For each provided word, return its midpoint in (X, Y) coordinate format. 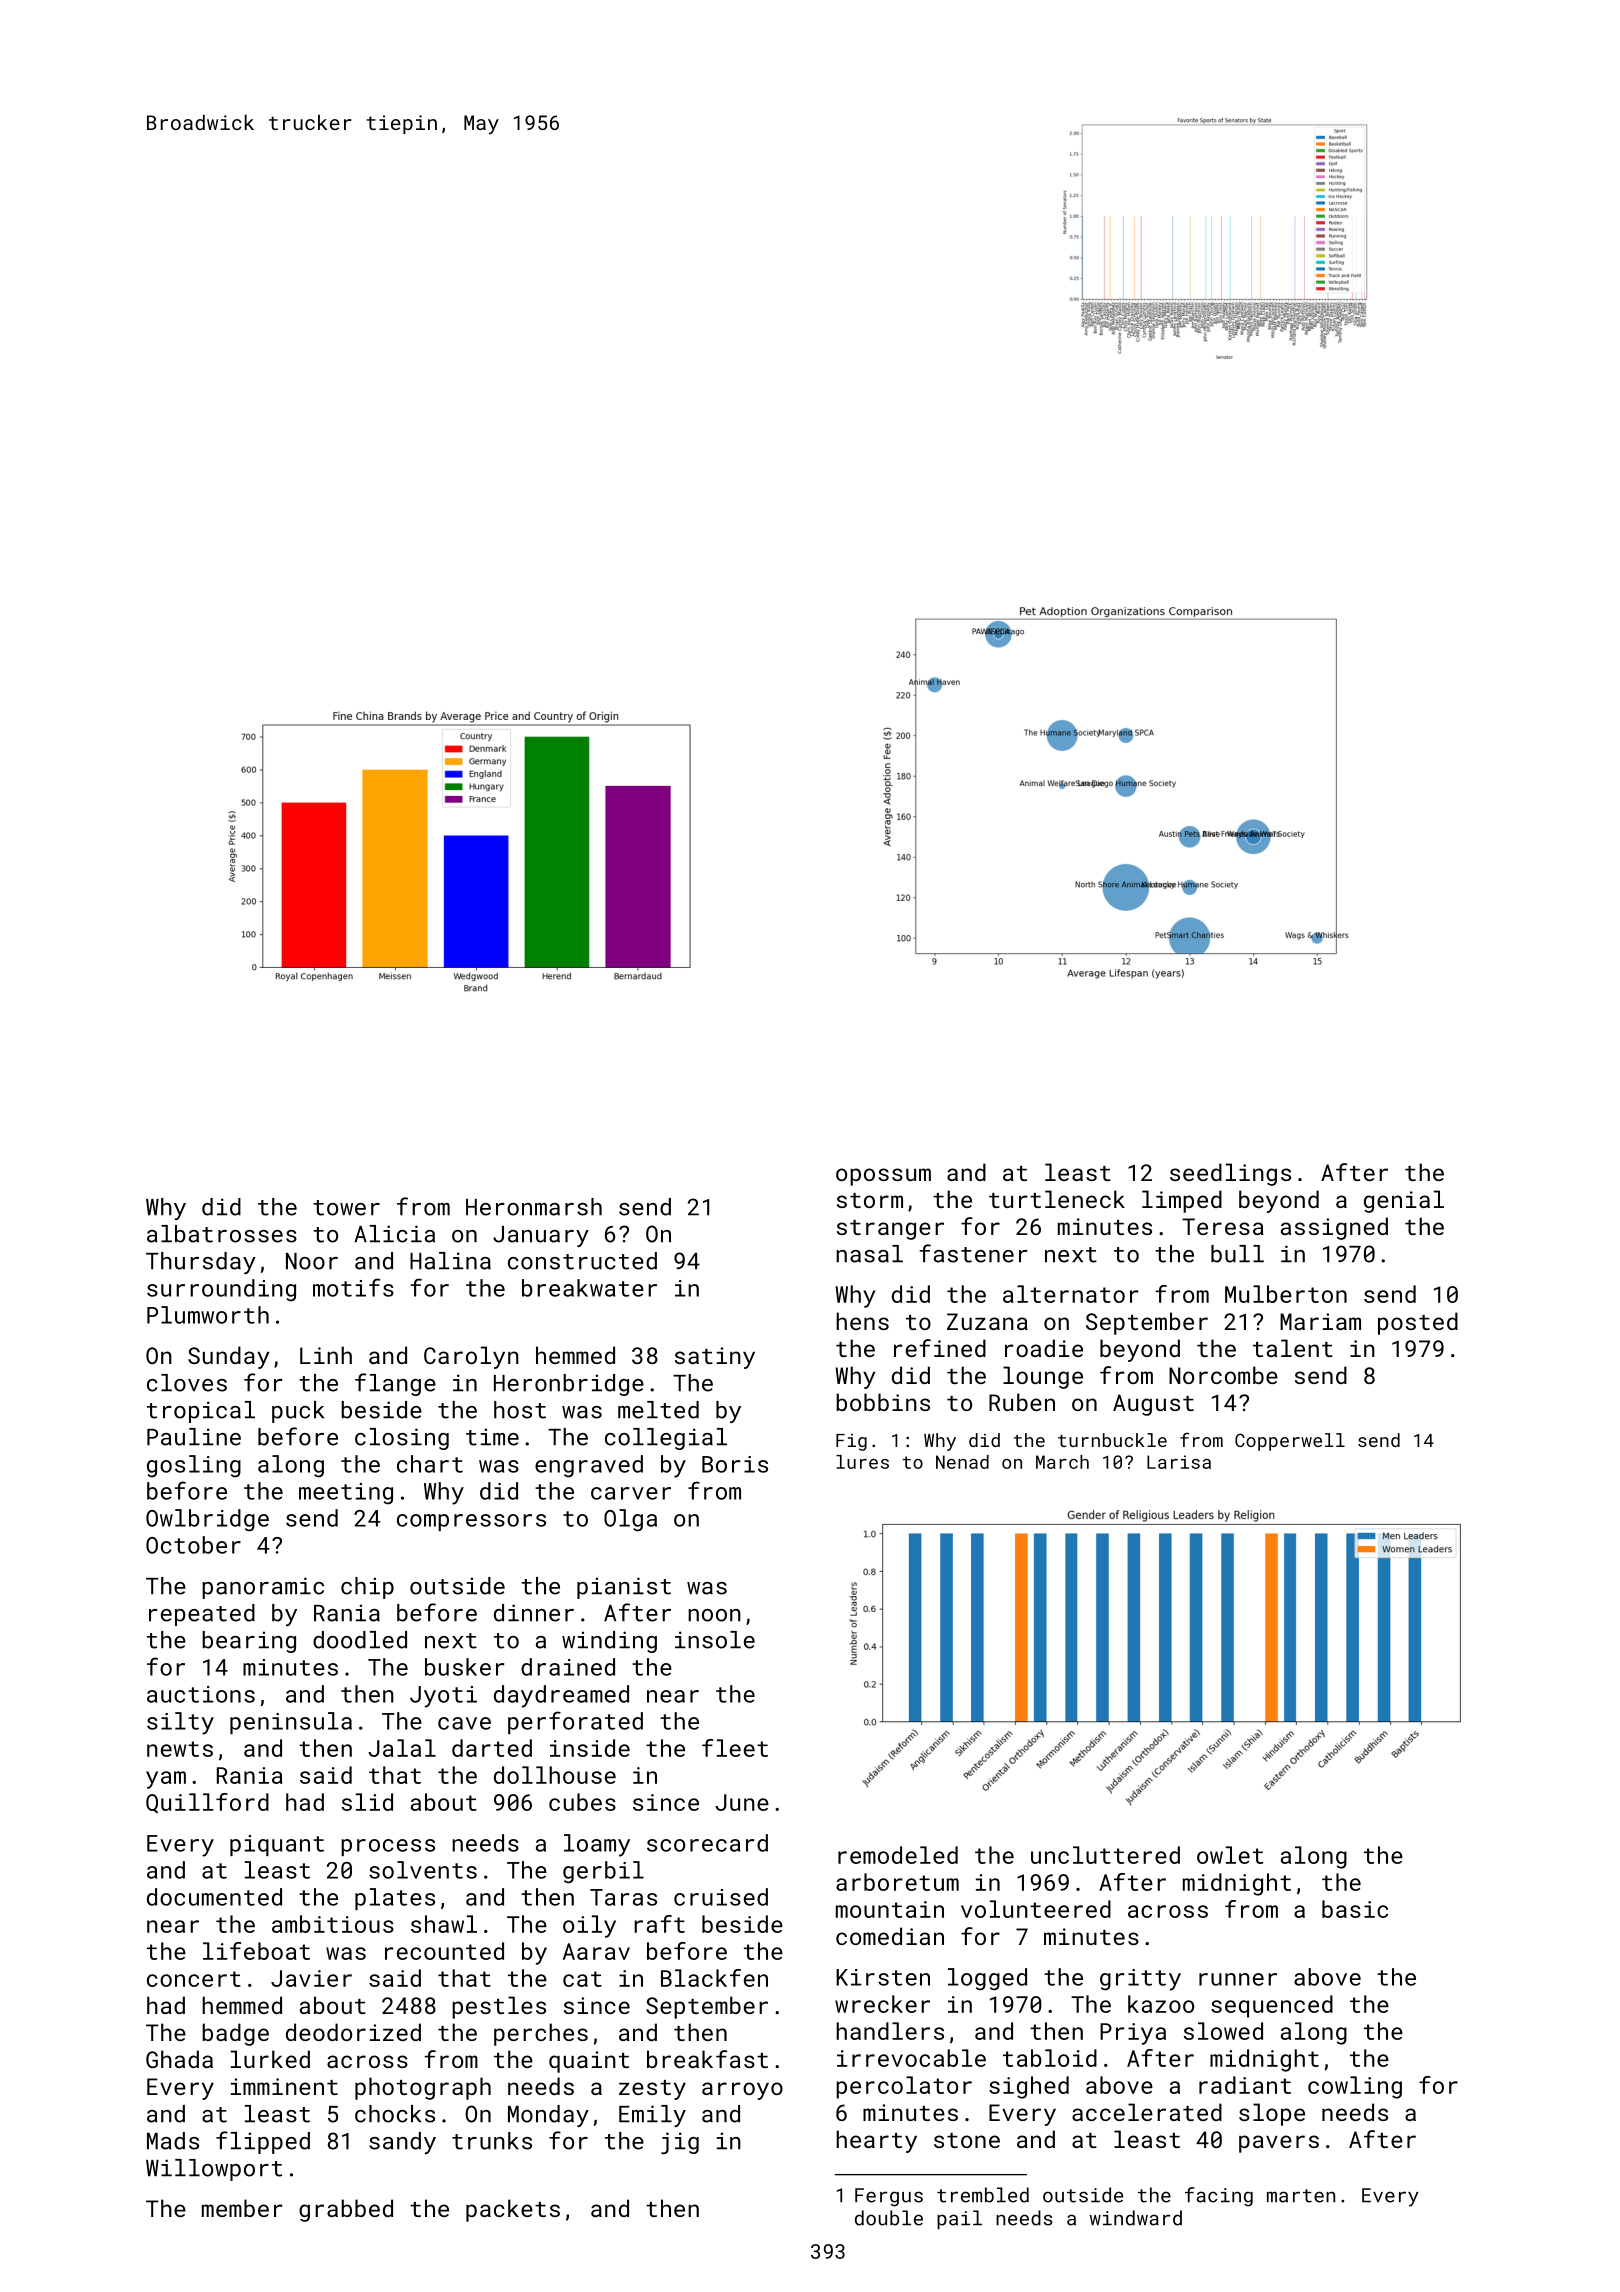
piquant (277, 1845)
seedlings (1230, 1174)
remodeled (898, 1855)
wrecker (882, 2004)
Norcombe (1223, 1375)
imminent (284, 2086)
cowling (1355, 2087)
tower (346, 1208)
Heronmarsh (534, 1207)
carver (631, 1493)
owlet (1230, 1855)
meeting (346, 1494)
